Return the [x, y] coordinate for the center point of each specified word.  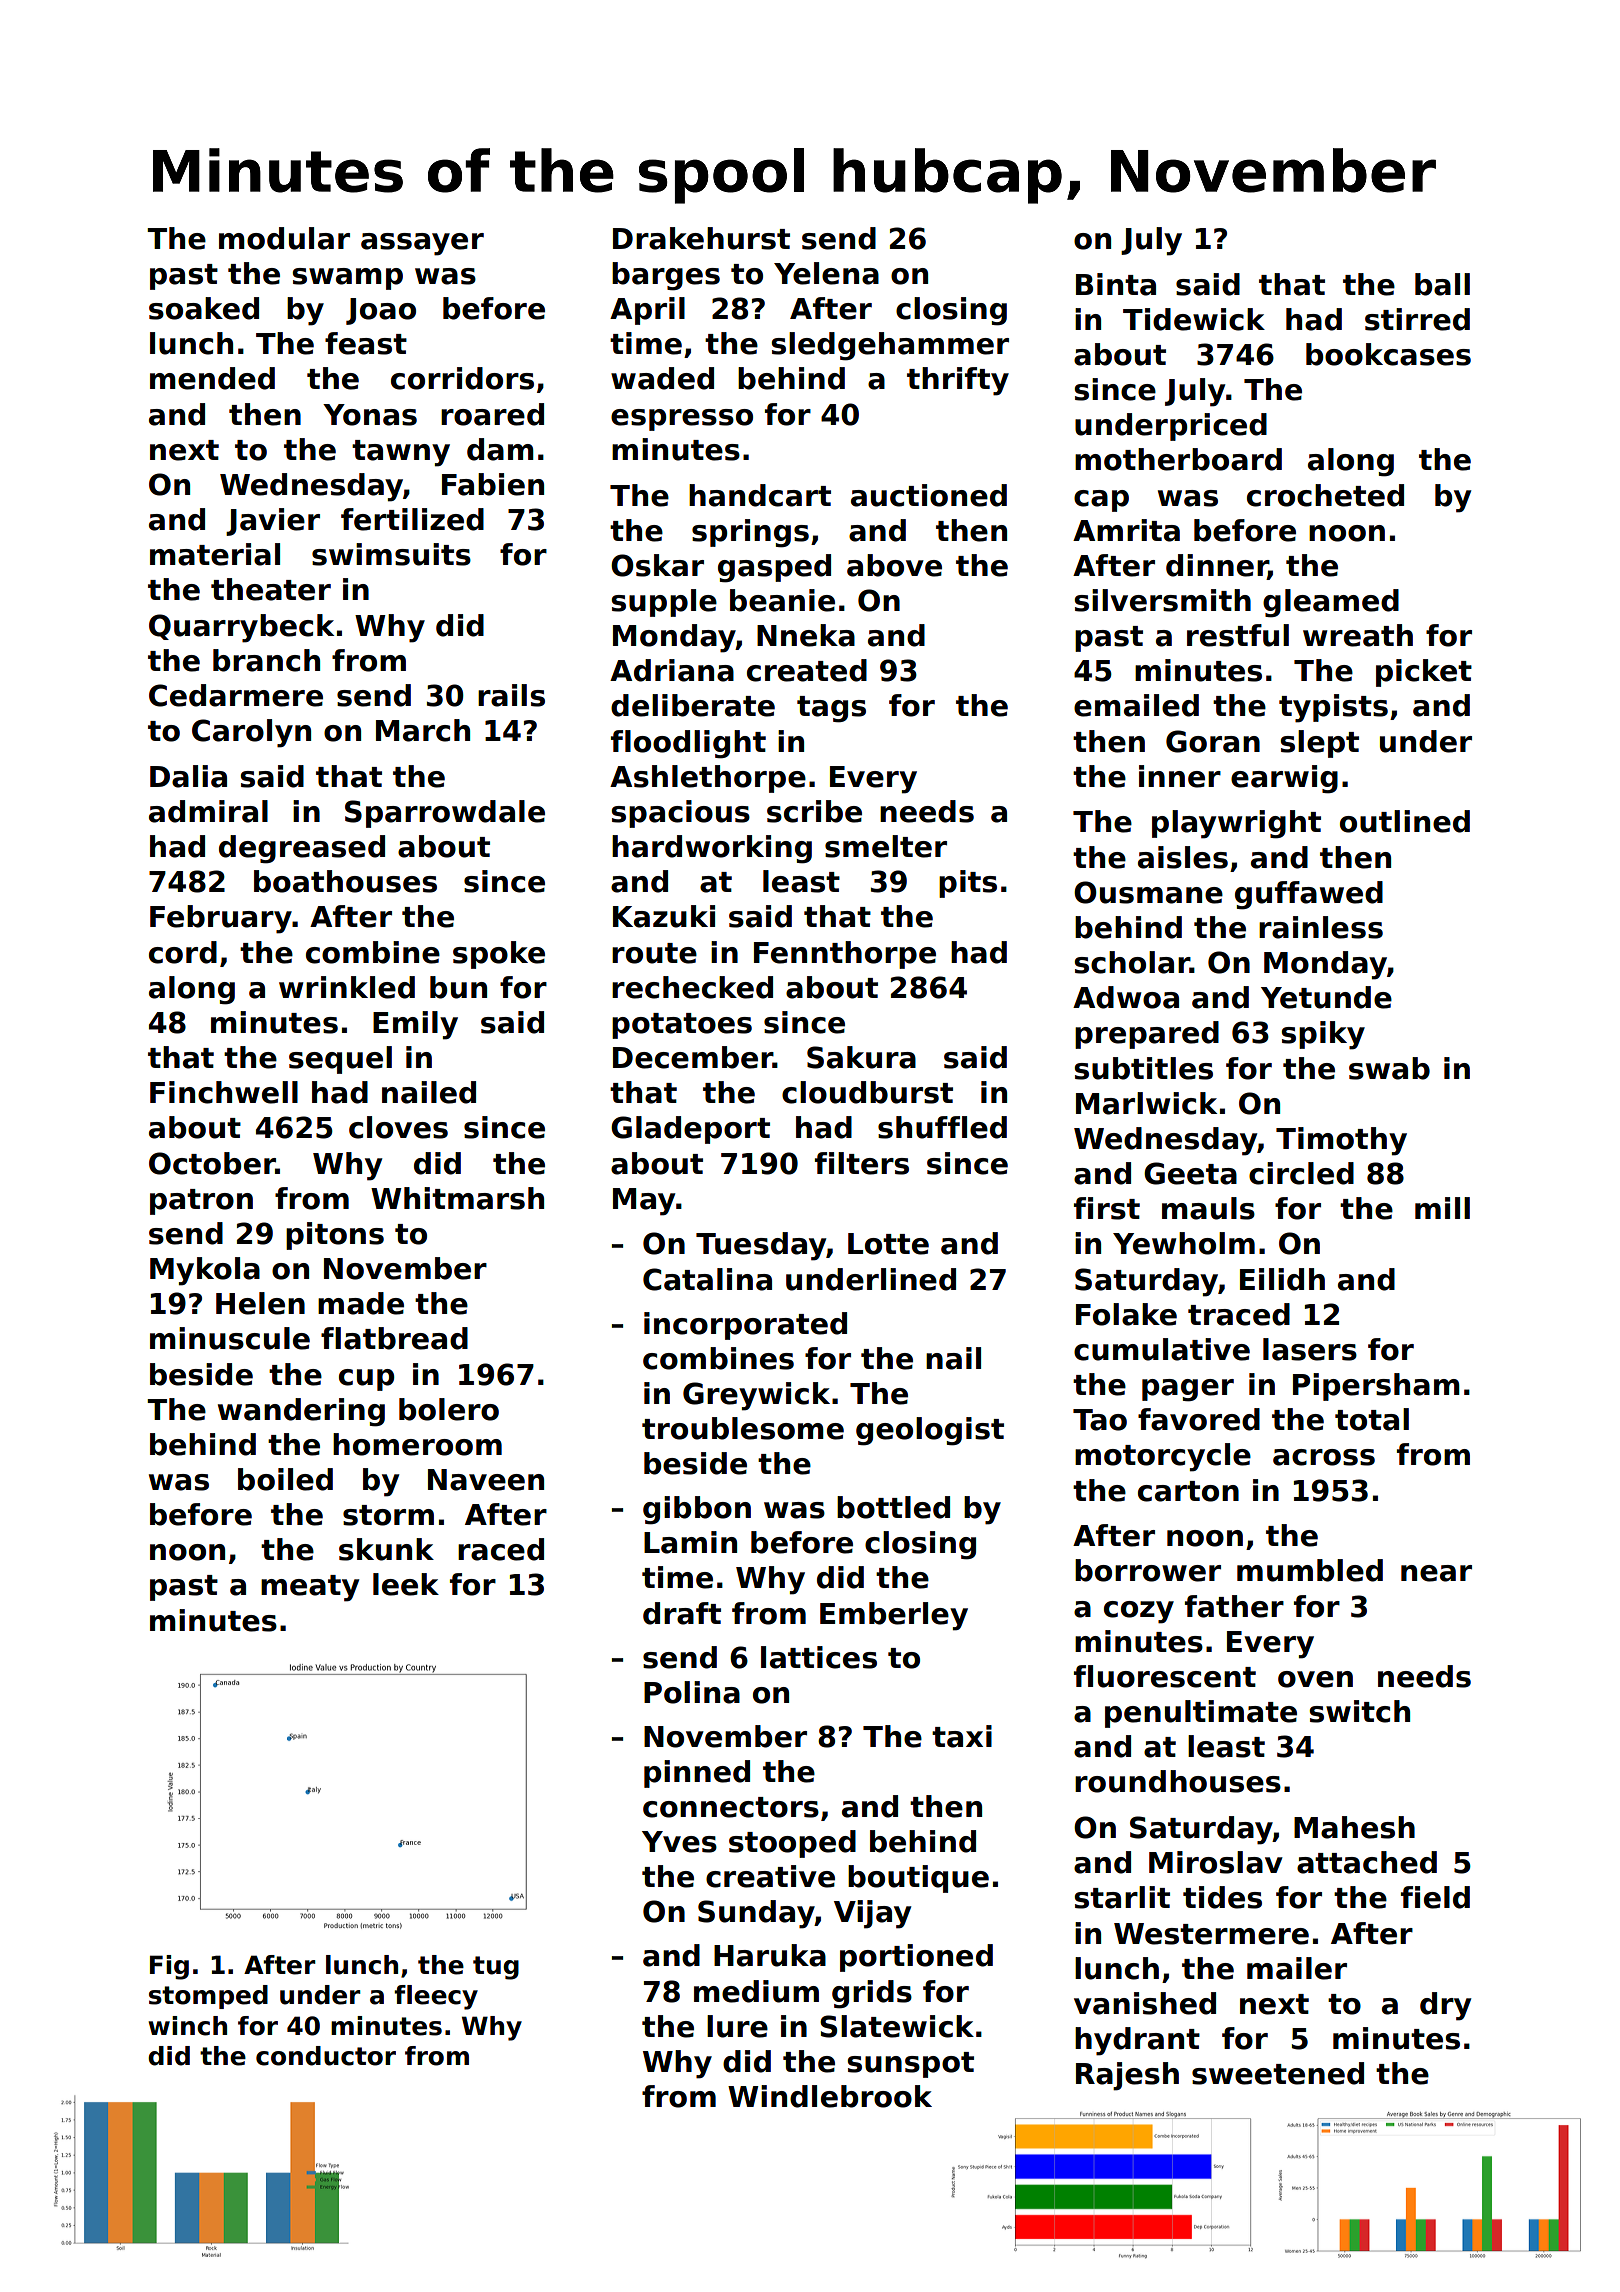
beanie [782, 600]
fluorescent [1165, 1676]
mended [212, 378]
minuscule [230, 1338]
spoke [499, 955]
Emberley [894, 1616]
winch [187, 2026]
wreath [1358, 635]
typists [1333, 708]
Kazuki [664, 916]
